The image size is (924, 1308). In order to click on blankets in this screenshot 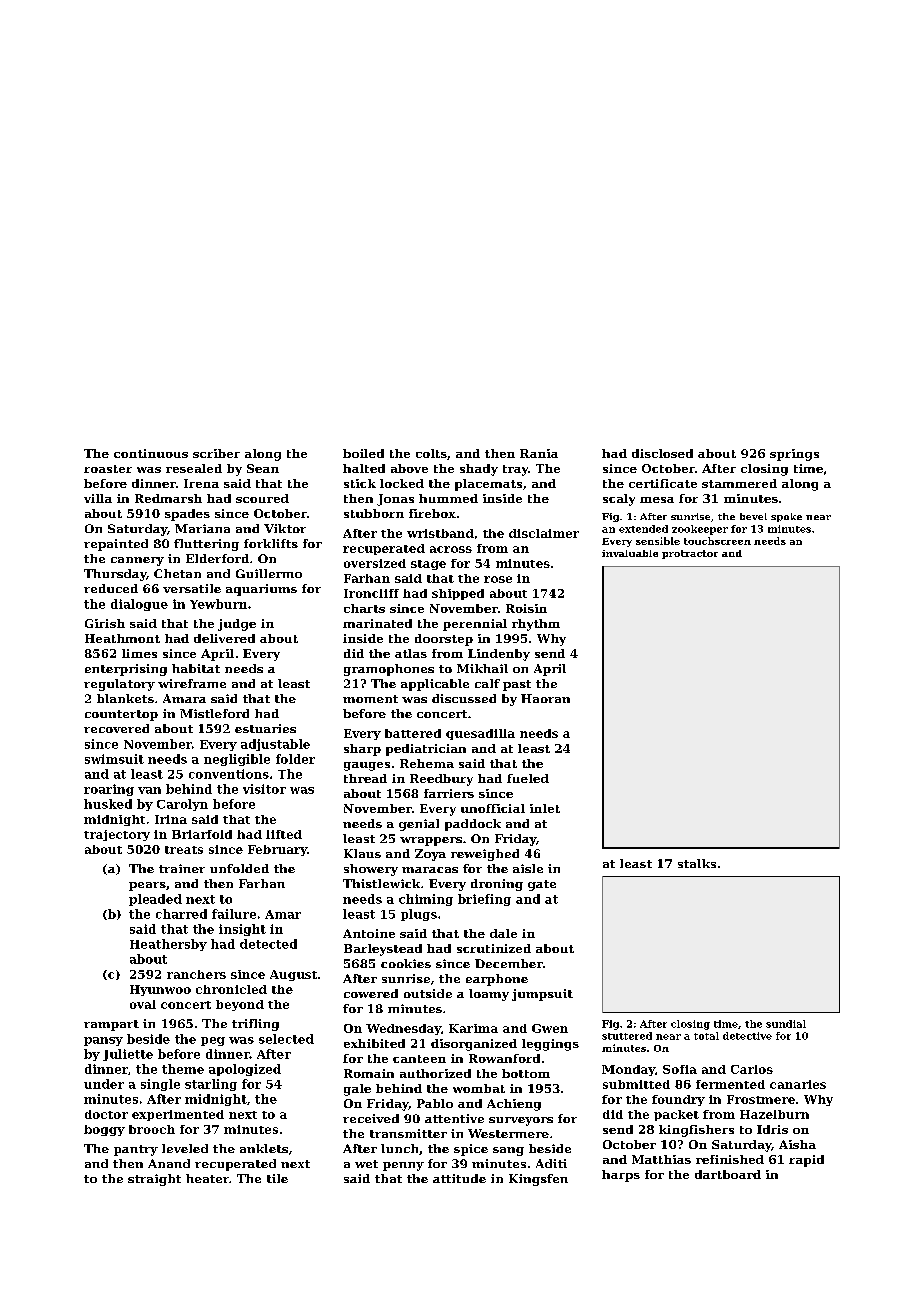, I will do `click(125, 698)`.
